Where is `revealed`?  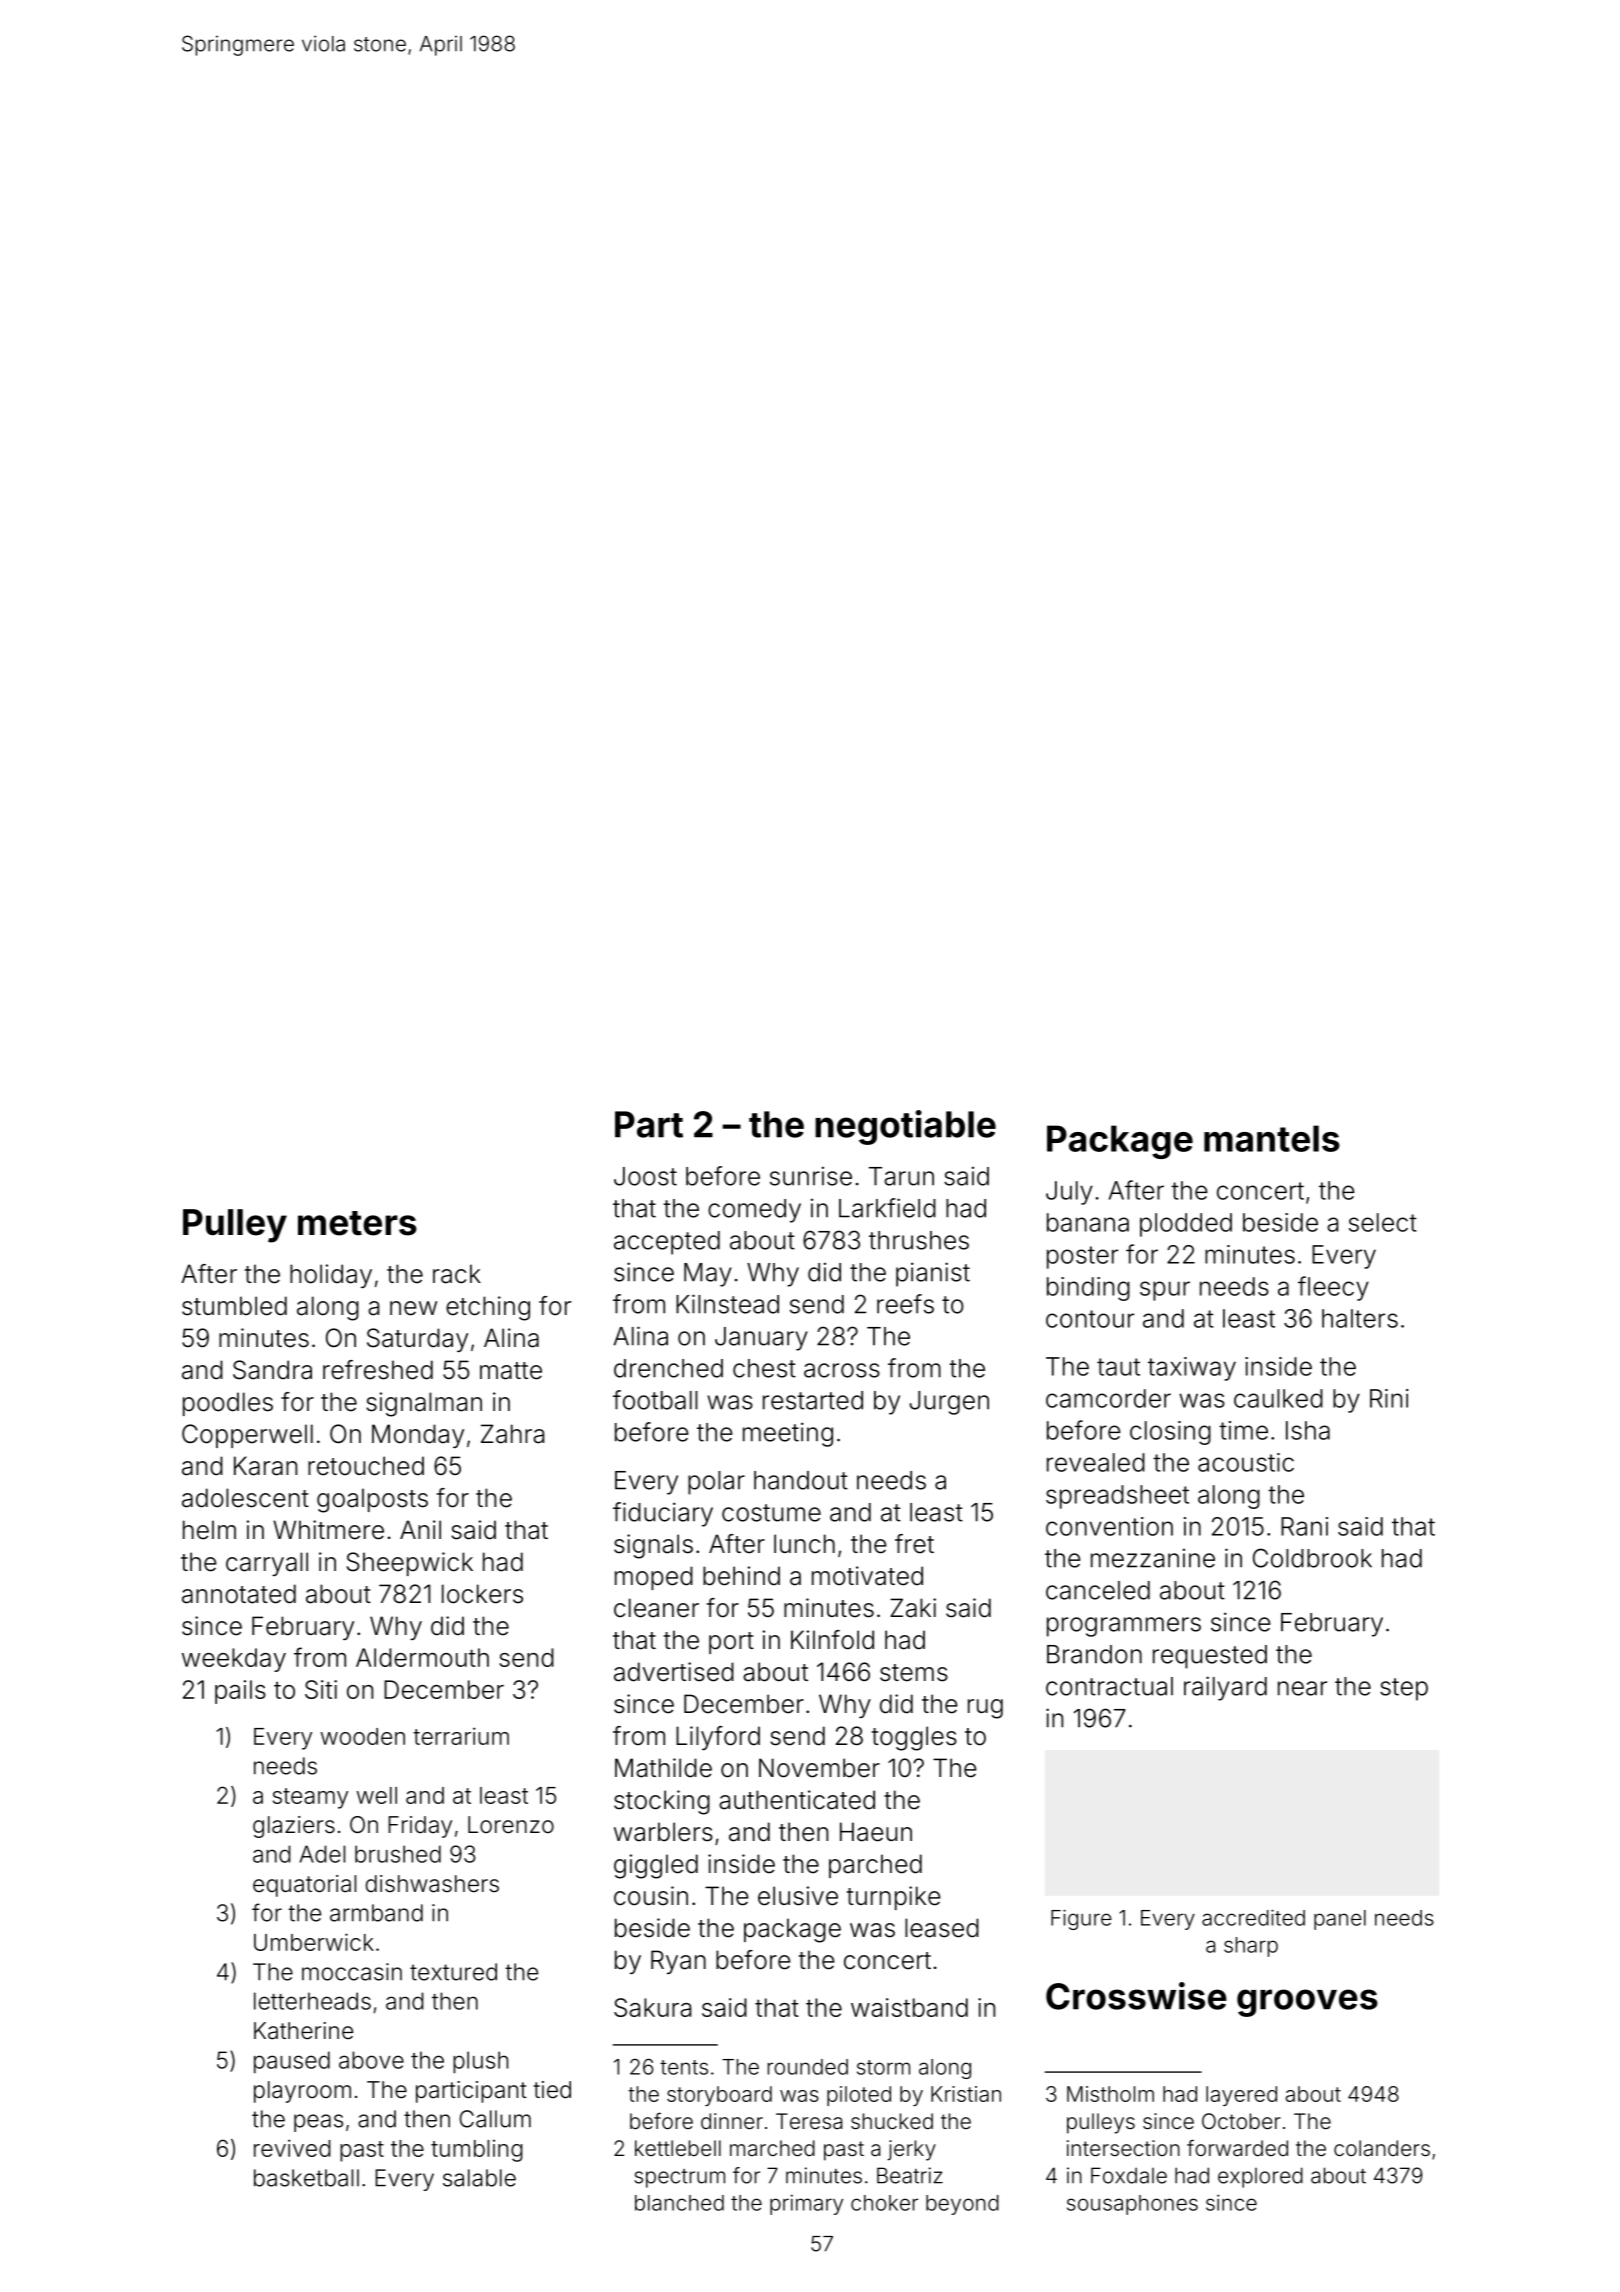 revealed is located at coordinates (1096, 1462).
